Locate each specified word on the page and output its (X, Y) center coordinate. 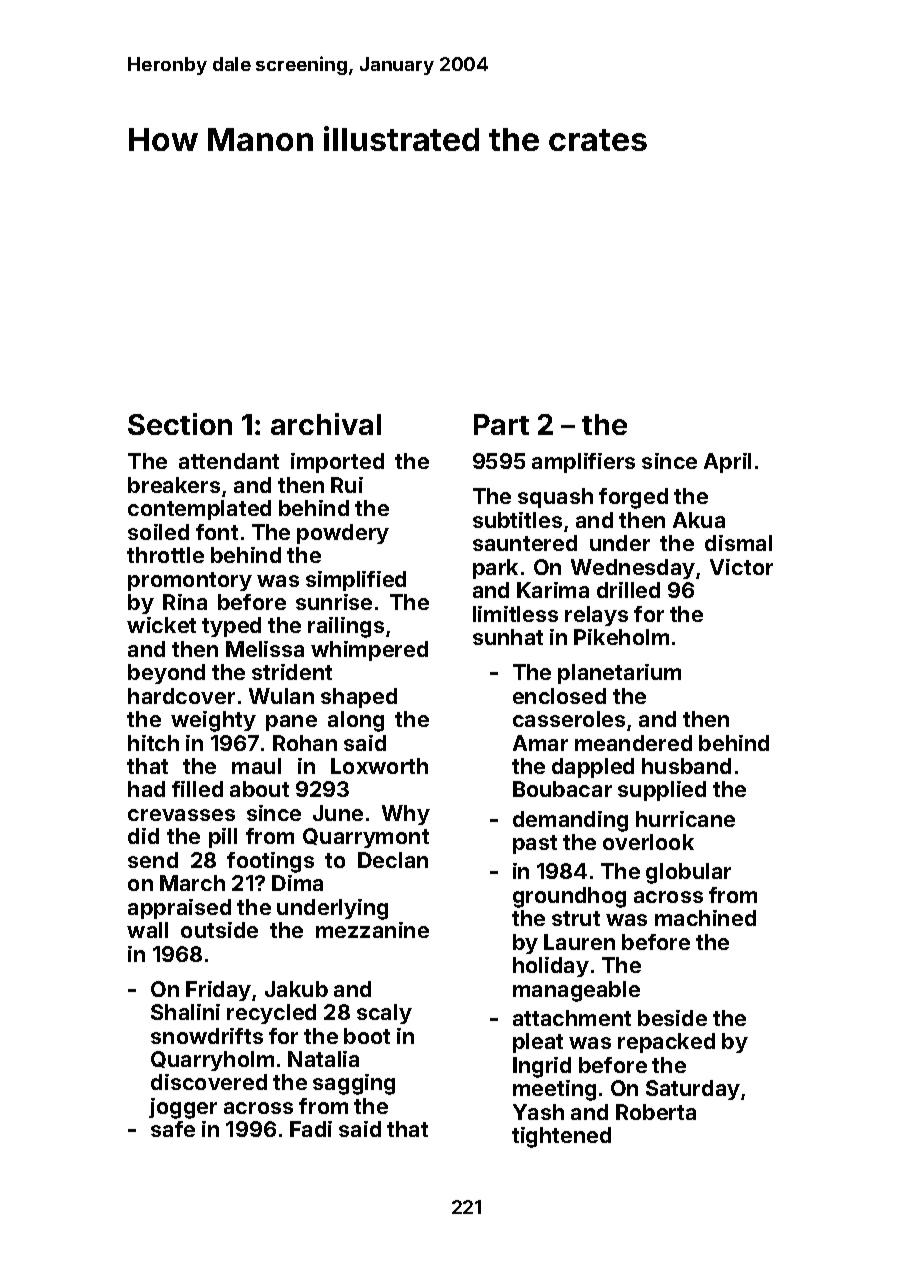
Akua (699, 520)
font (217, 532)
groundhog (569, 897)
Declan (393, 860)
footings (270, 862)
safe (173, 1129)
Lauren (579, 942)
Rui (347, 485)
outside (219, 930)
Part (501, 424)
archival (326, 424)
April (727, 463)
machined (705, 918)
